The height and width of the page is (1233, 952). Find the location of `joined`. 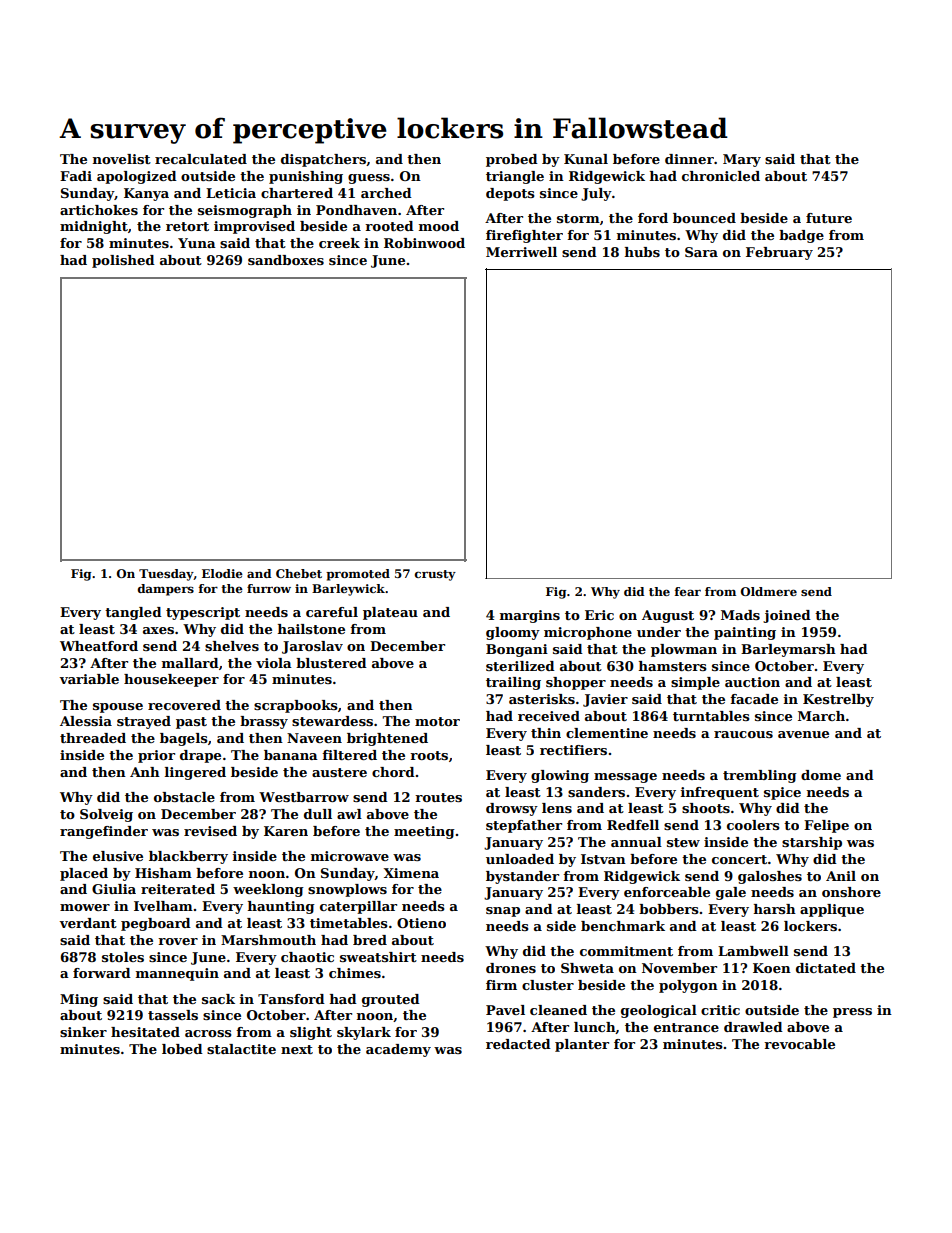

joined is located at coordinates (787, 616).
